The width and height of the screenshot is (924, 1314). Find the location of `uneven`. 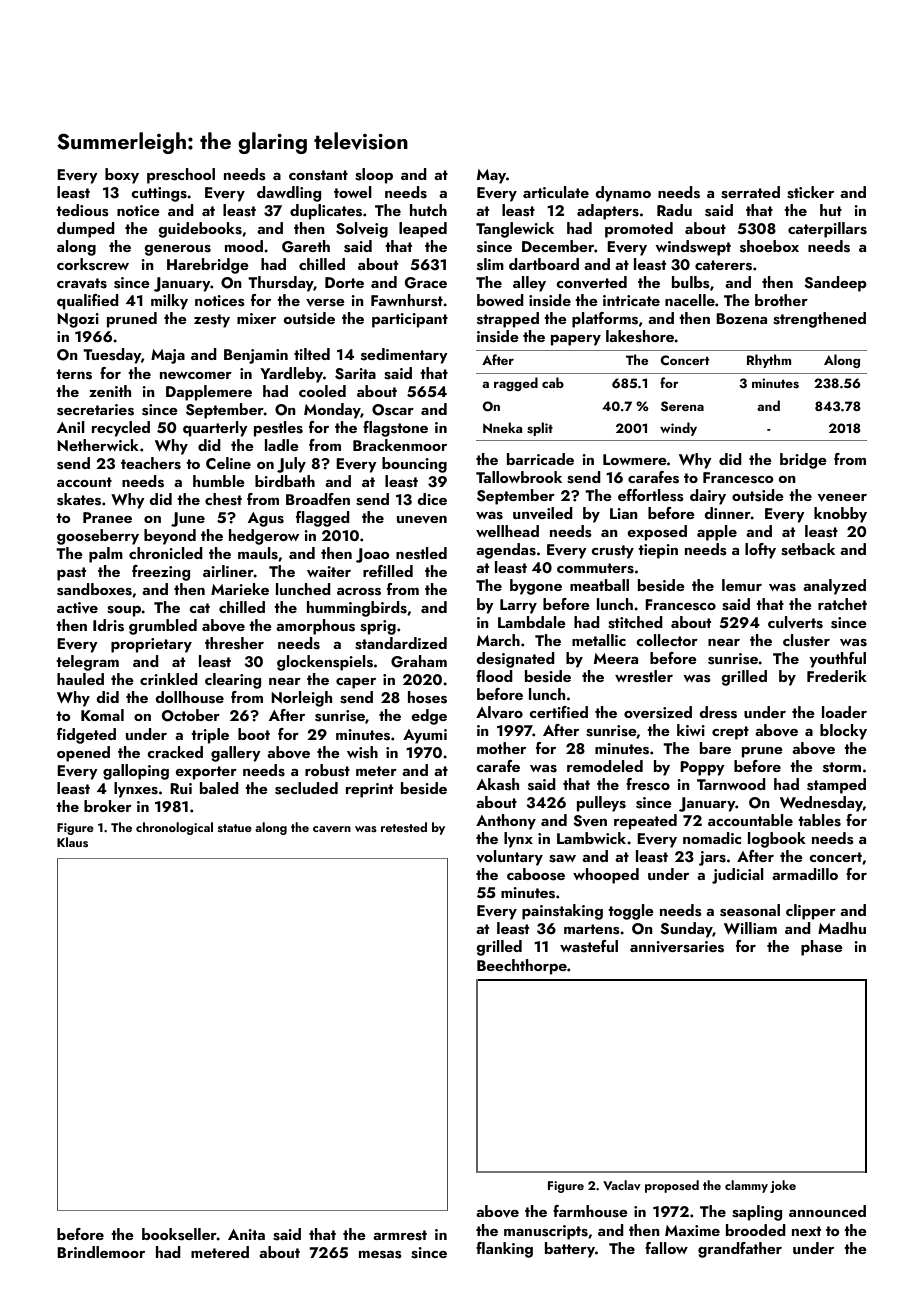

uneven is located at coordinates (422, 519).
